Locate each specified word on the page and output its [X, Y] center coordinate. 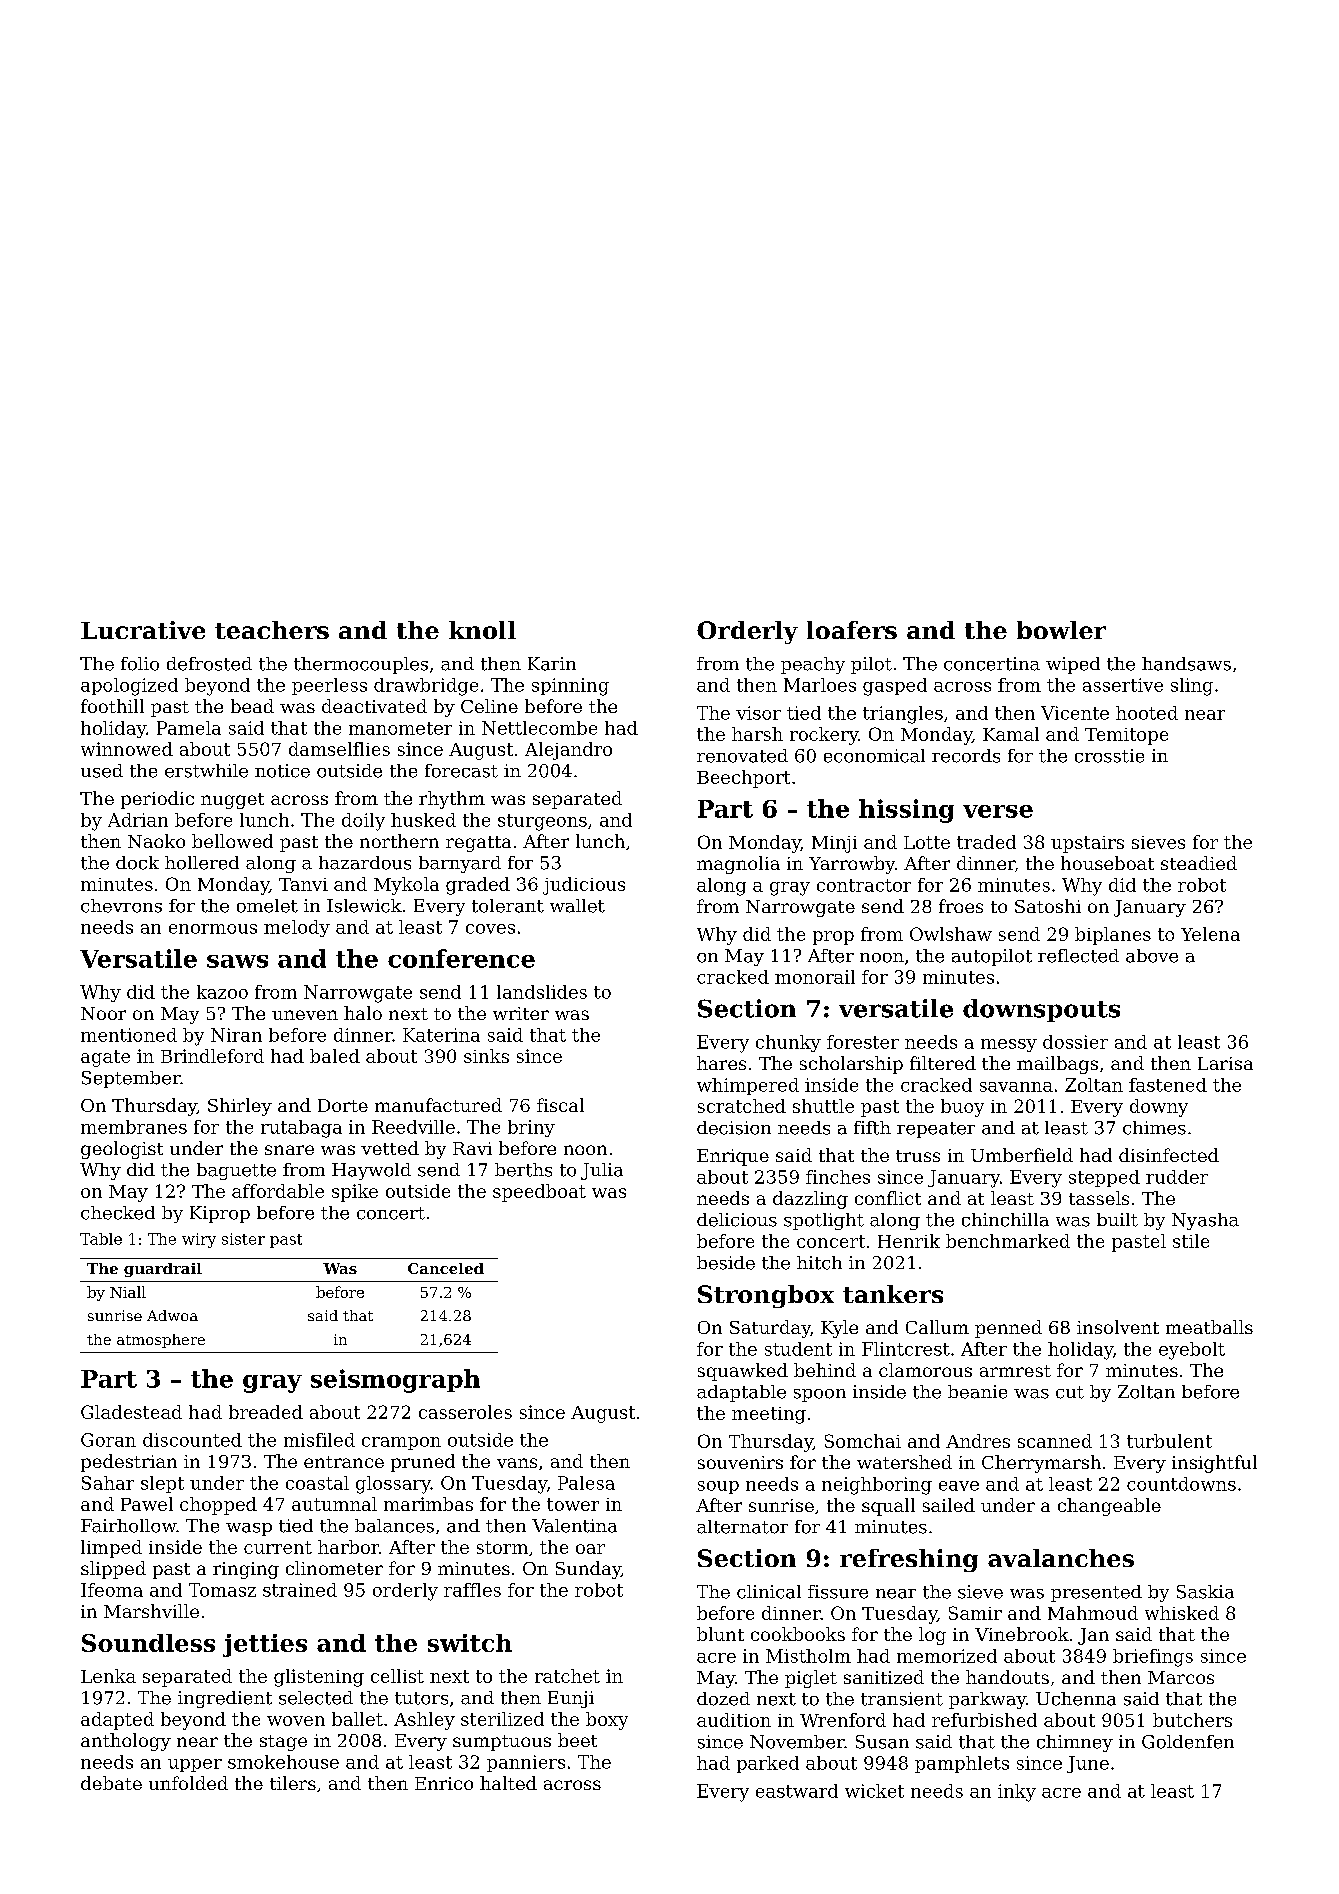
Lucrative [143, 630]
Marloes [820, 685]
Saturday [770, 1329]
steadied [1199, 863]
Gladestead [131, 1412]
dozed [723, 1699]
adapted [117, 1721]
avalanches [1061, 1558]
